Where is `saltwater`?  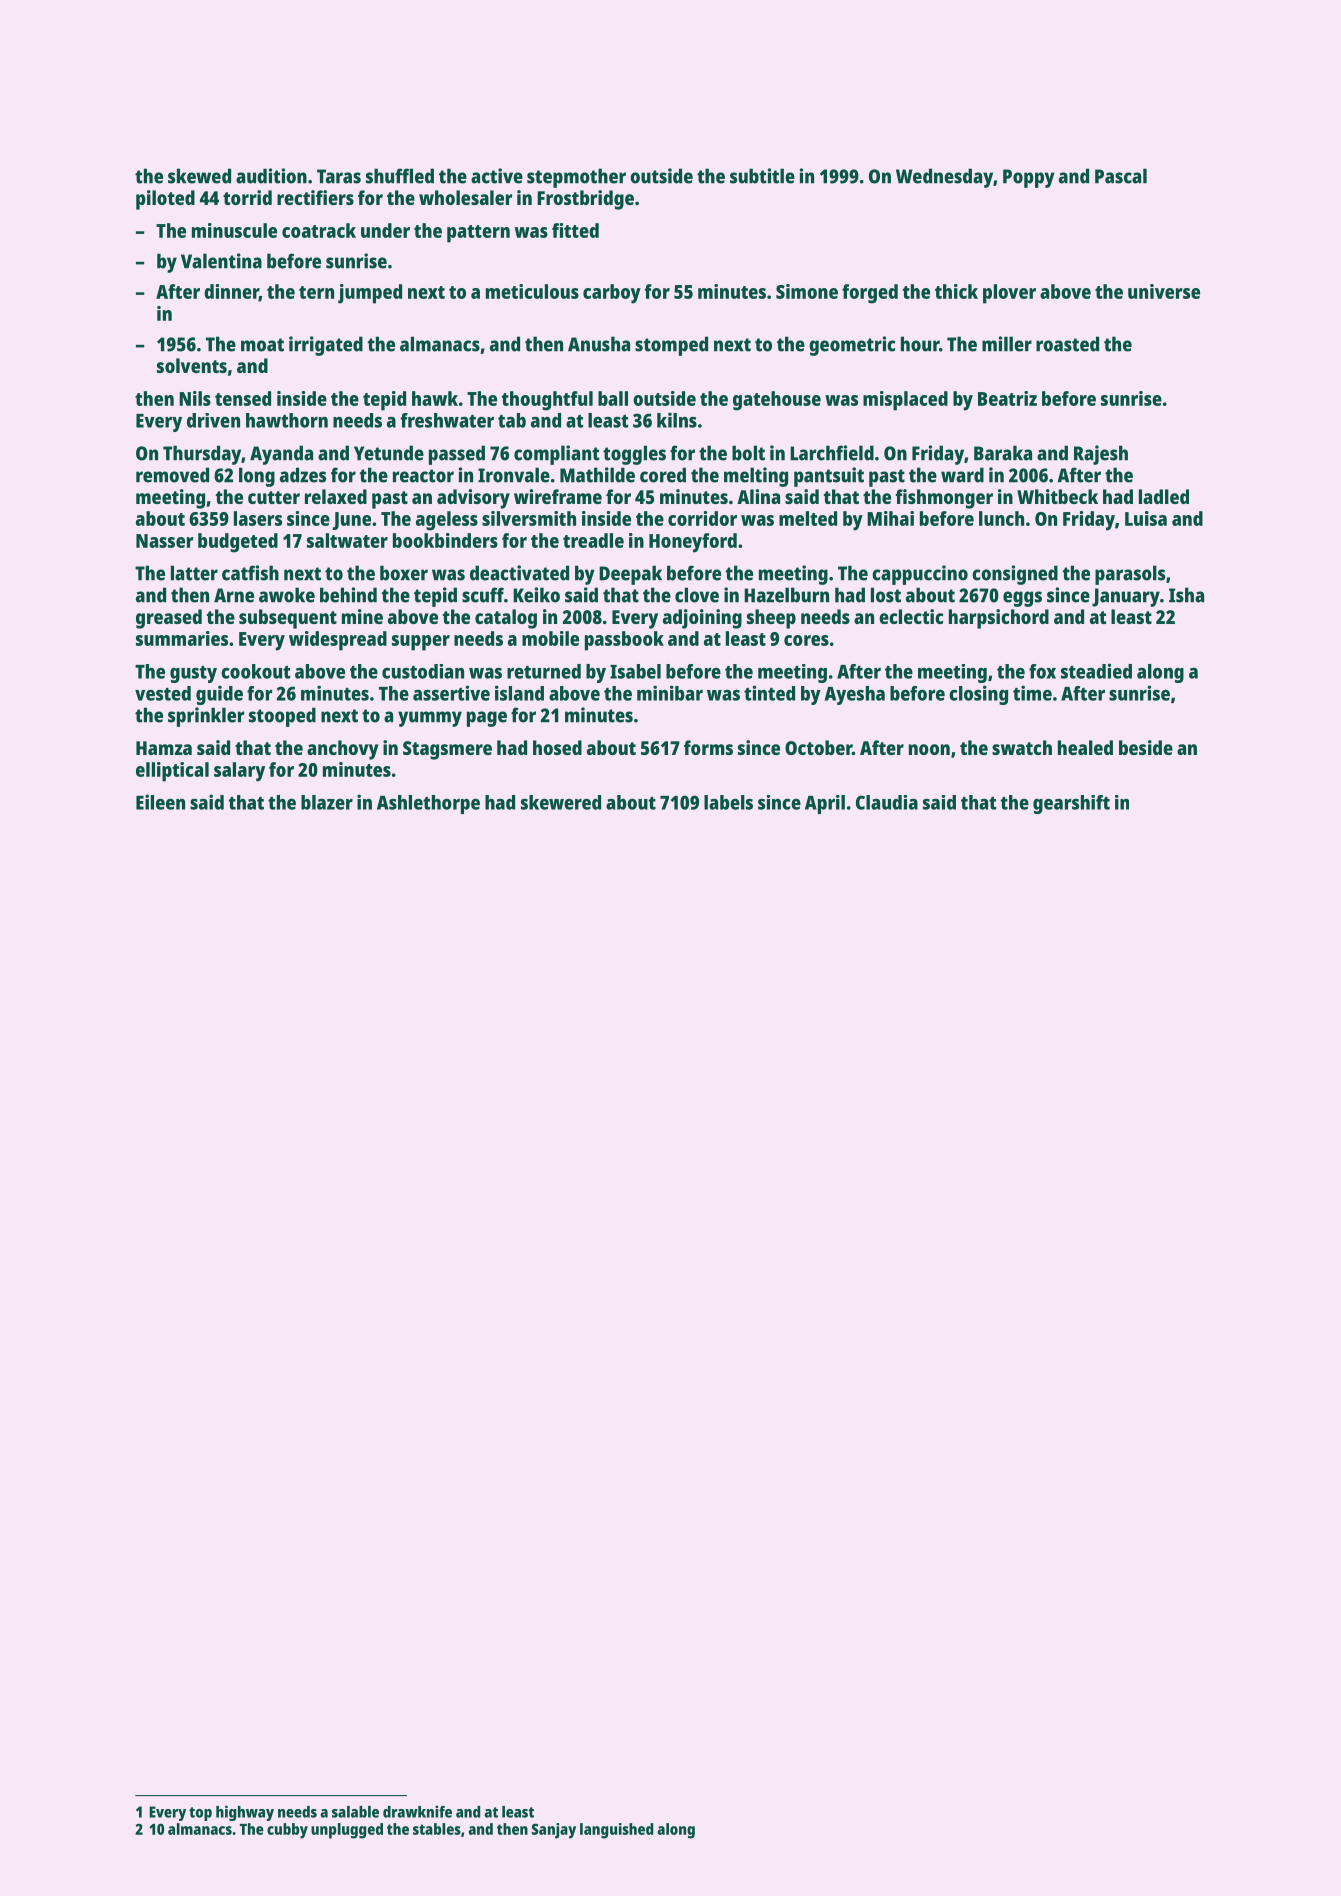 saltwater is located at coordinates (347, 540).
